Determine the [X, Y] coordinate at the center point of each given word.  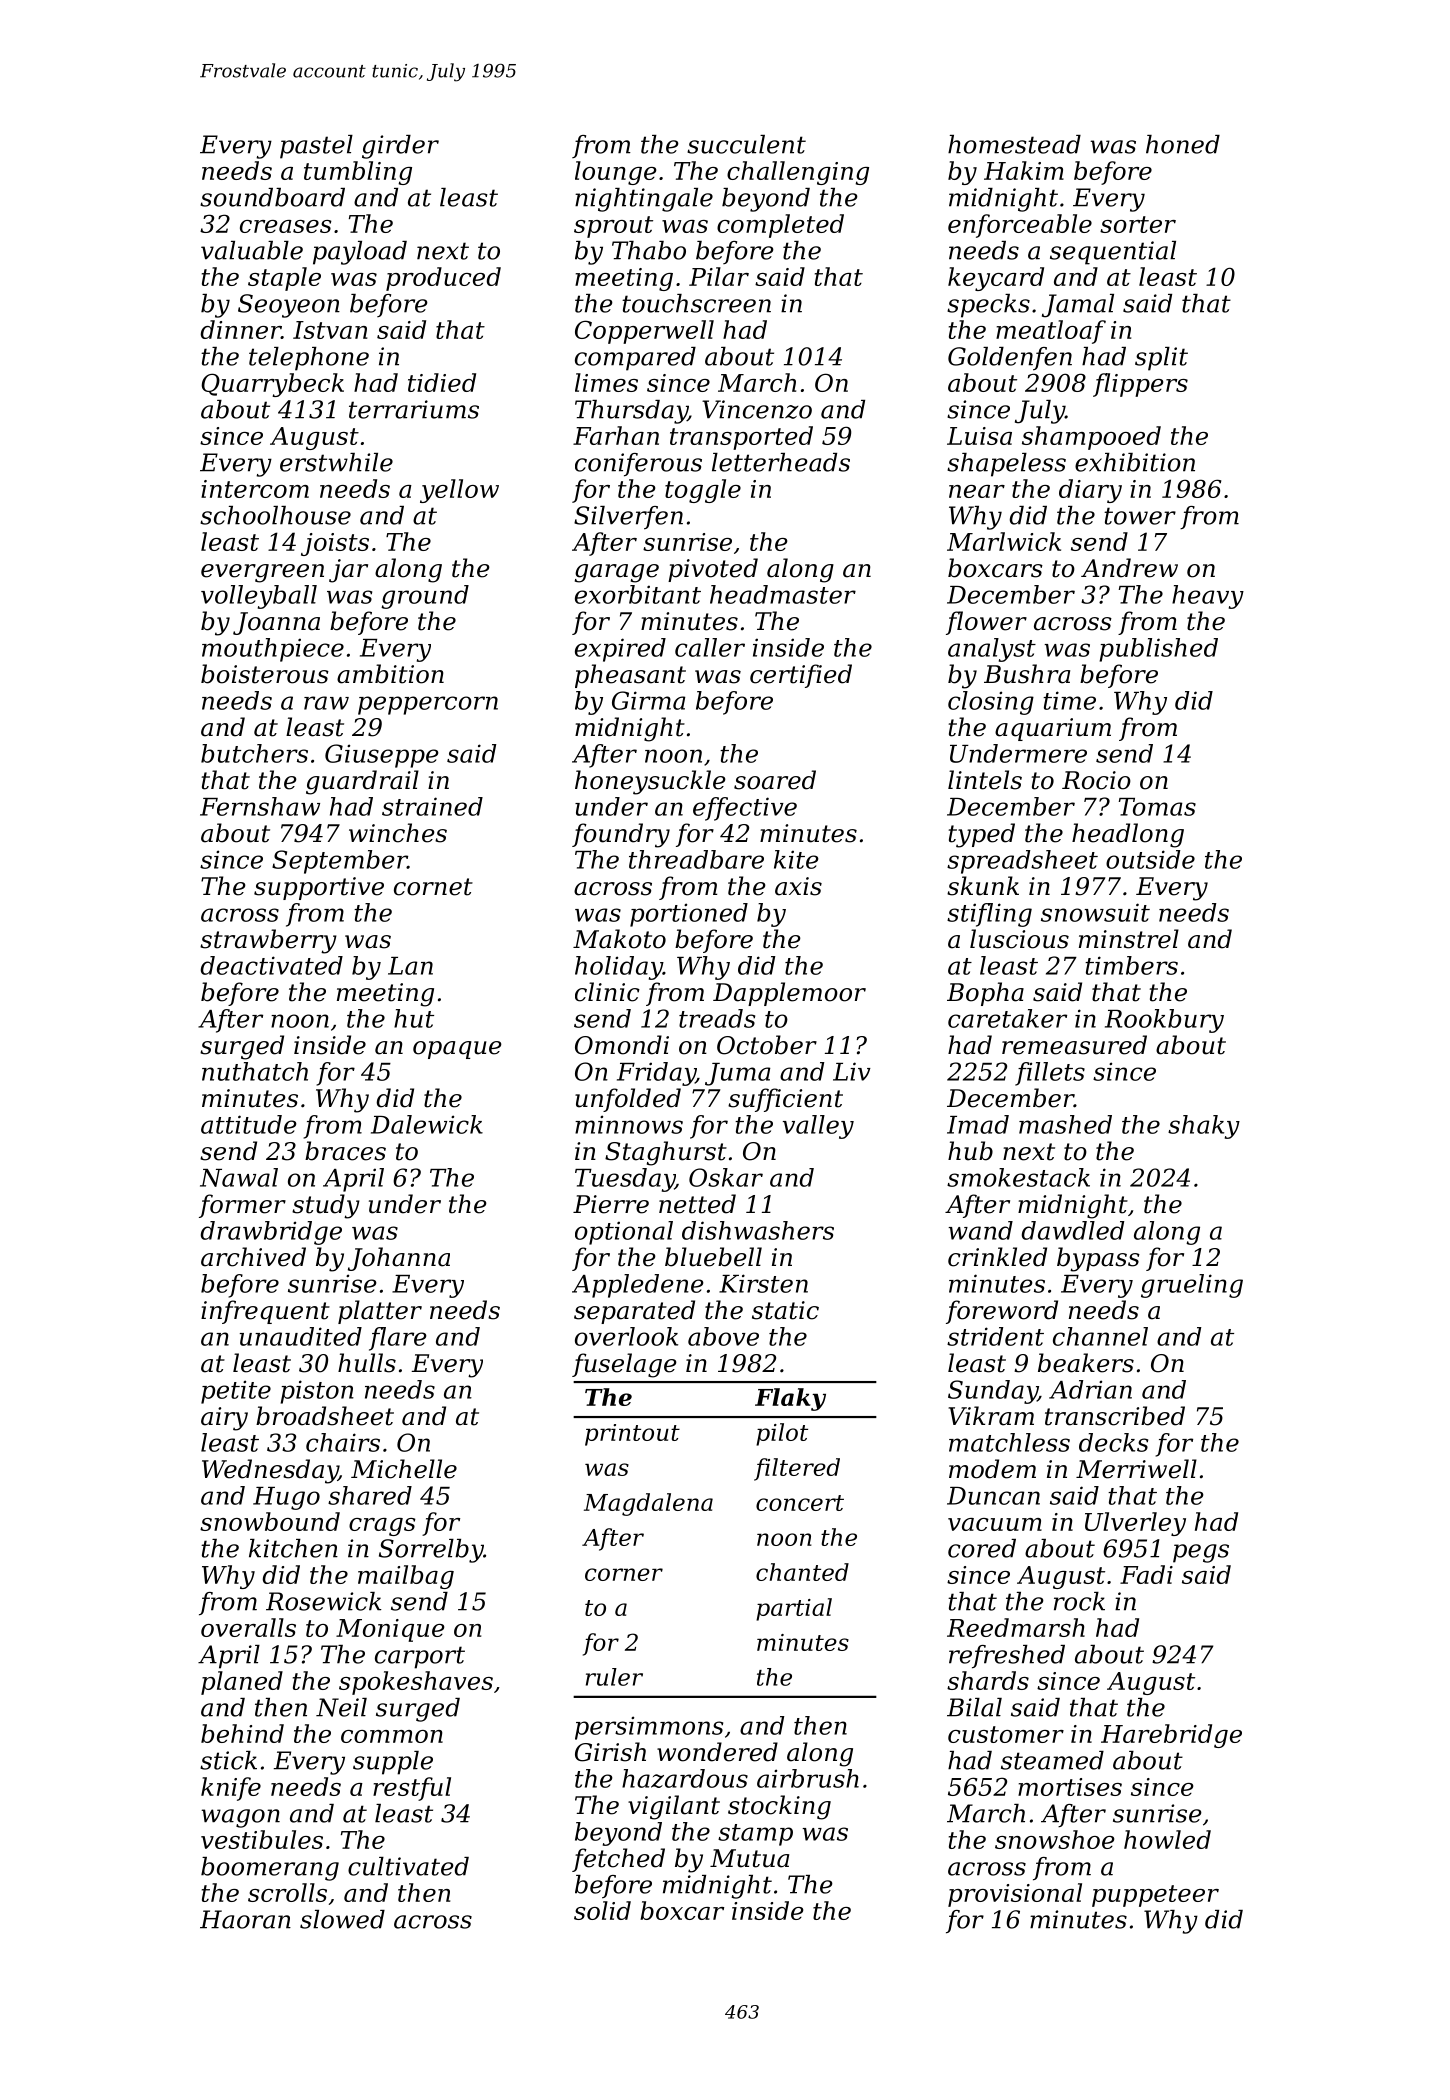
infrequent [265, 1312]
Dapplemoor [789, 994]
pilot [782, 1434]
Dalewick [427, 1124]
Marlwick [1004, 541]
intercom [255, 489]
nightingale [644, 200]
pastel [316, 147]
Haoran [245, 1919]
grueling [1192, 1286]
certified [801, 676]
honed [1183, 144]
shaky [1204, 1127]
